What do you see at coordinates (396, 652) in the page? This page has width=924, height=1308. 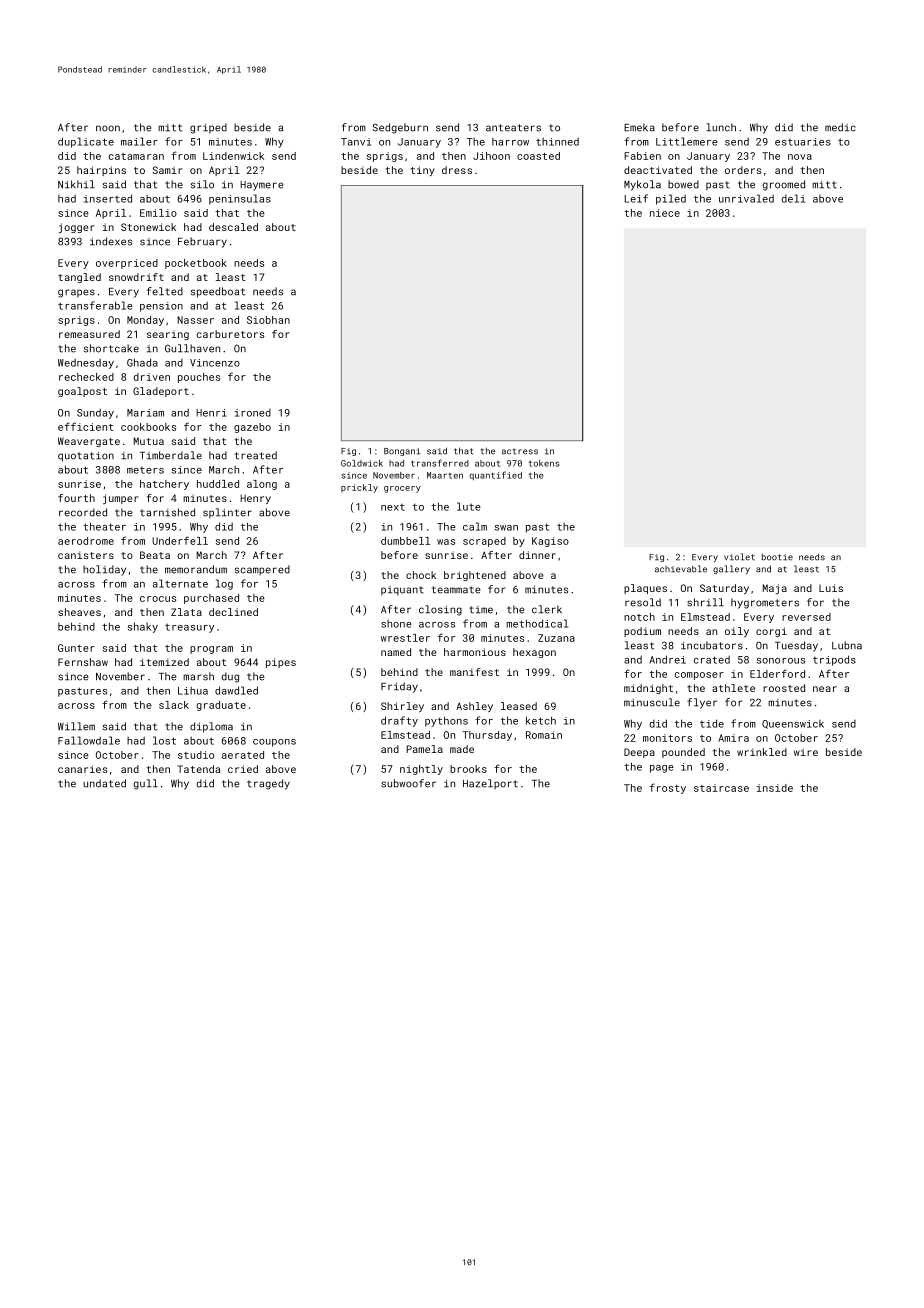 I see `named` at bounding box center [396, 652].
